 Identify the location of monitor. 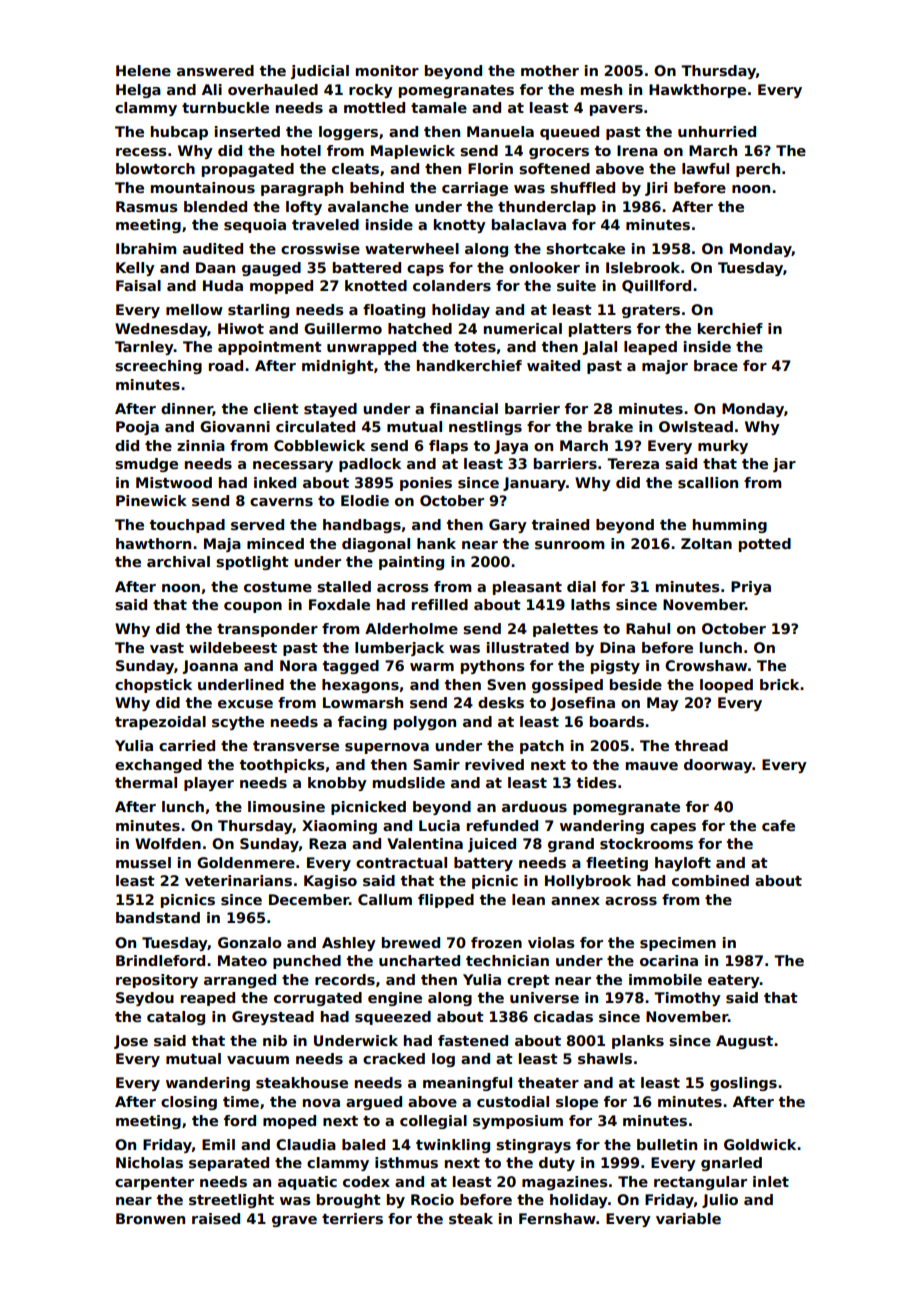
(387, 70).
